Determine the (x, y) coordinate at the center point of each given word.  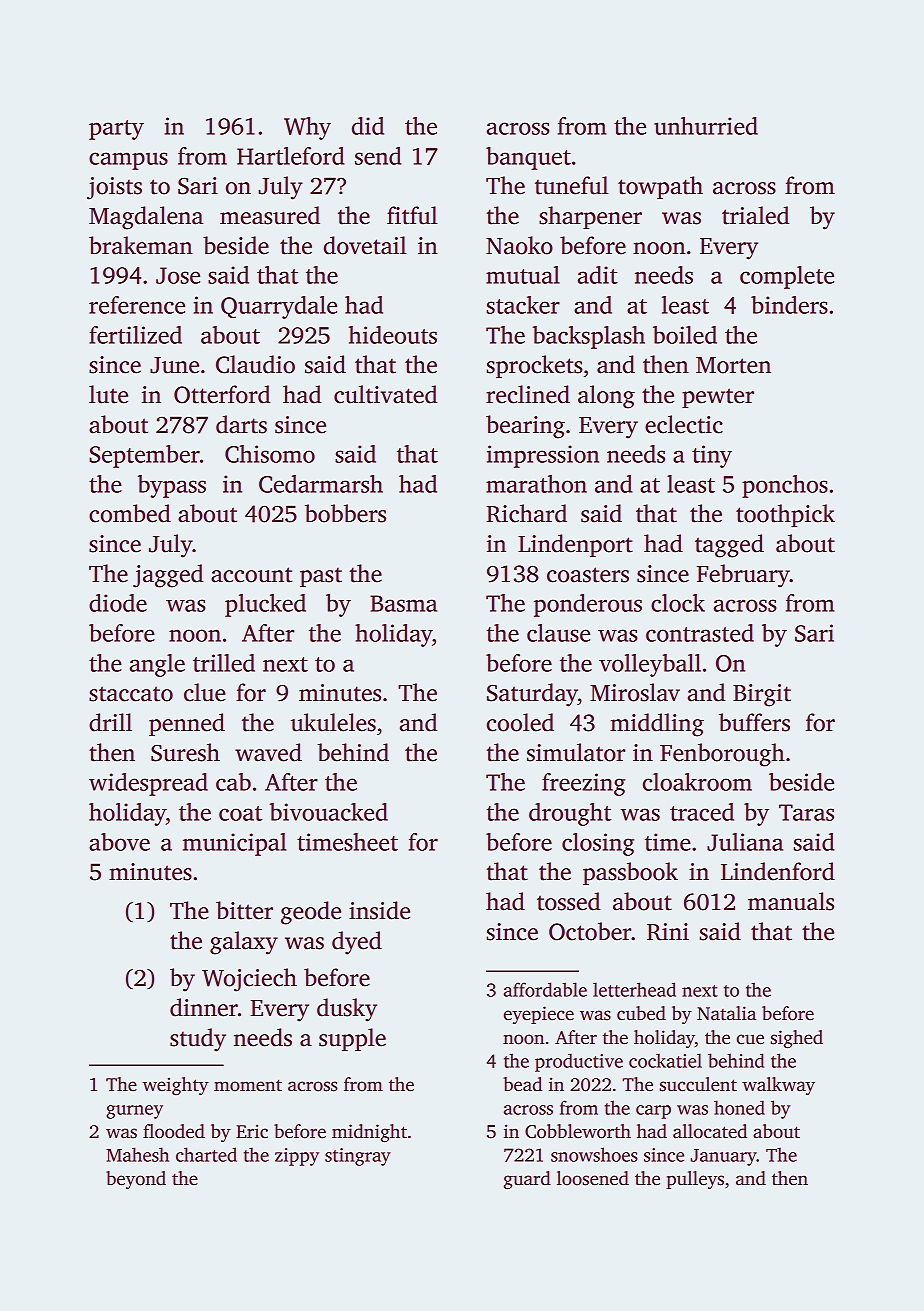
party (116, 130)
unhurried (706, 126)
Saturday (532, 695)
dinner (204, 1007)
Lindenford (778, 871)
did (368, 126)
